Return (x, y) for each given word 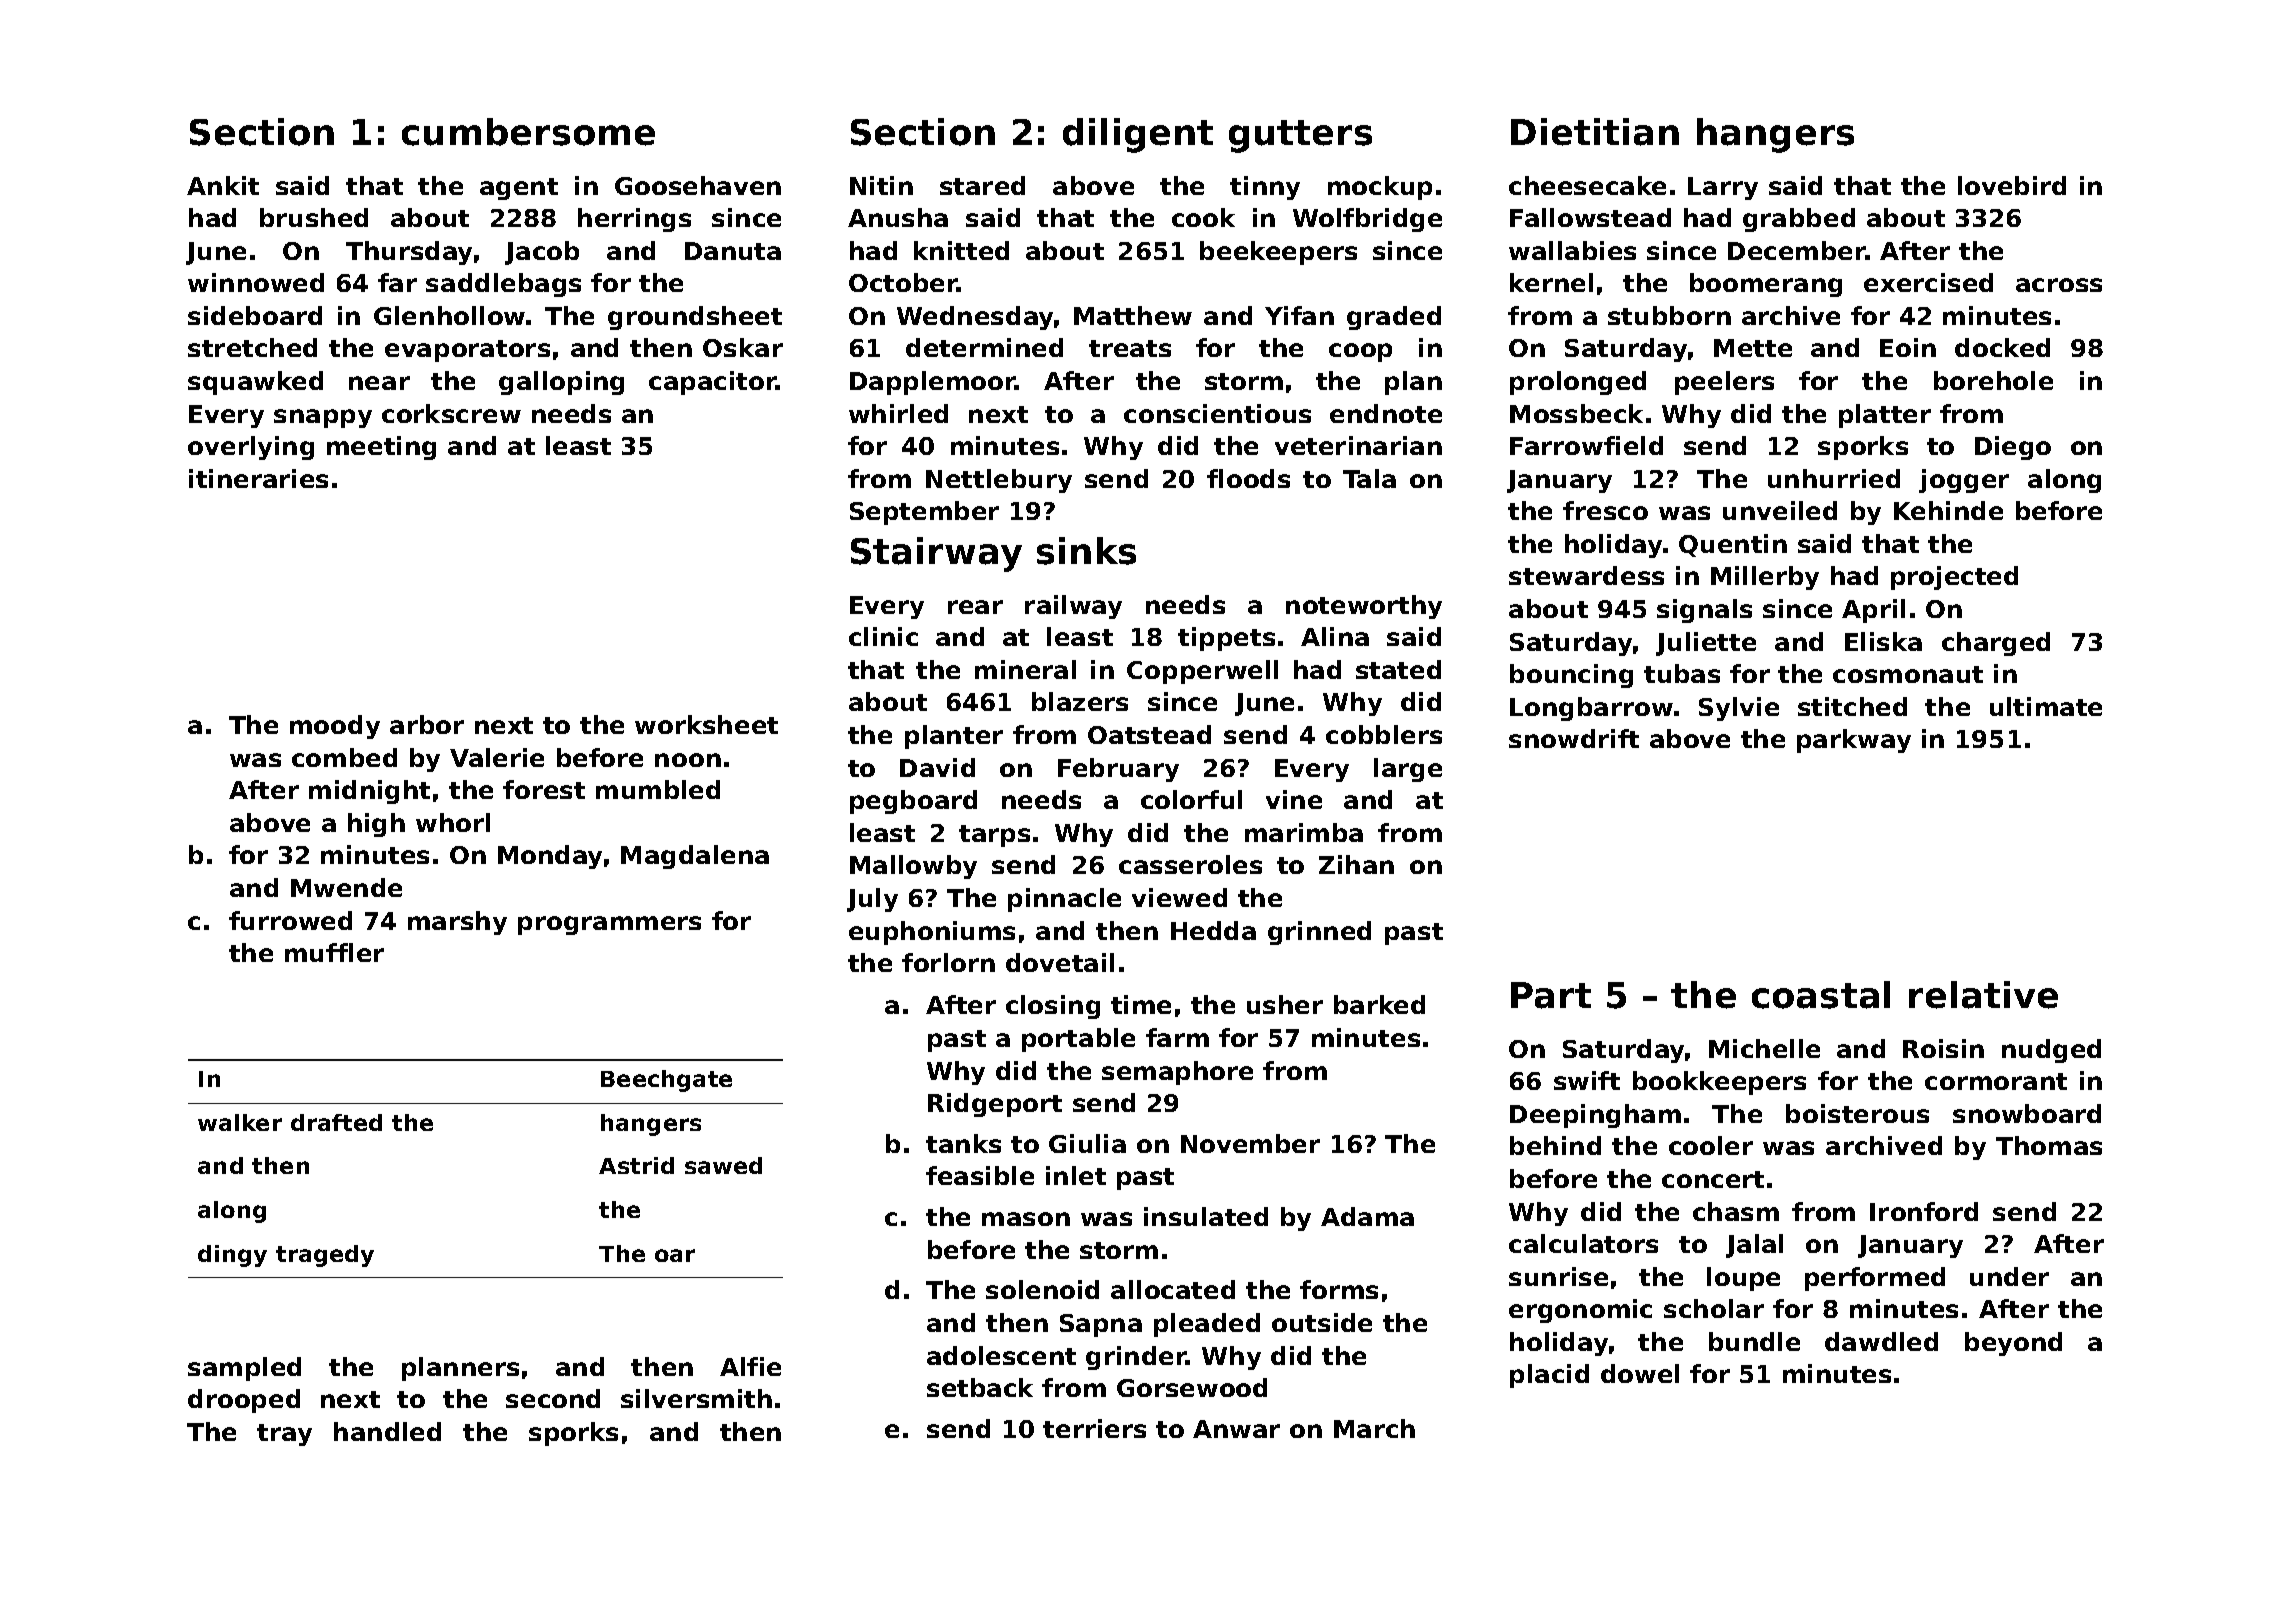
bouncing (1571, 676)
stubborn (1669, 315)
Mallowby (913, 867)
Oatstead (1149, 734)
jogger (1964, 481)
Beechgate (666, 1081)
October (903, 282)
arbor (427, 724)
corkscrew (451, 413)
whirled (898, 413)
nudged (2051, 1051)
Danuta (733, 251)
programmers (609, 925)
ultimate (2046, 706)
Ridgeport (995, 1105)
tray (284, 1435)
